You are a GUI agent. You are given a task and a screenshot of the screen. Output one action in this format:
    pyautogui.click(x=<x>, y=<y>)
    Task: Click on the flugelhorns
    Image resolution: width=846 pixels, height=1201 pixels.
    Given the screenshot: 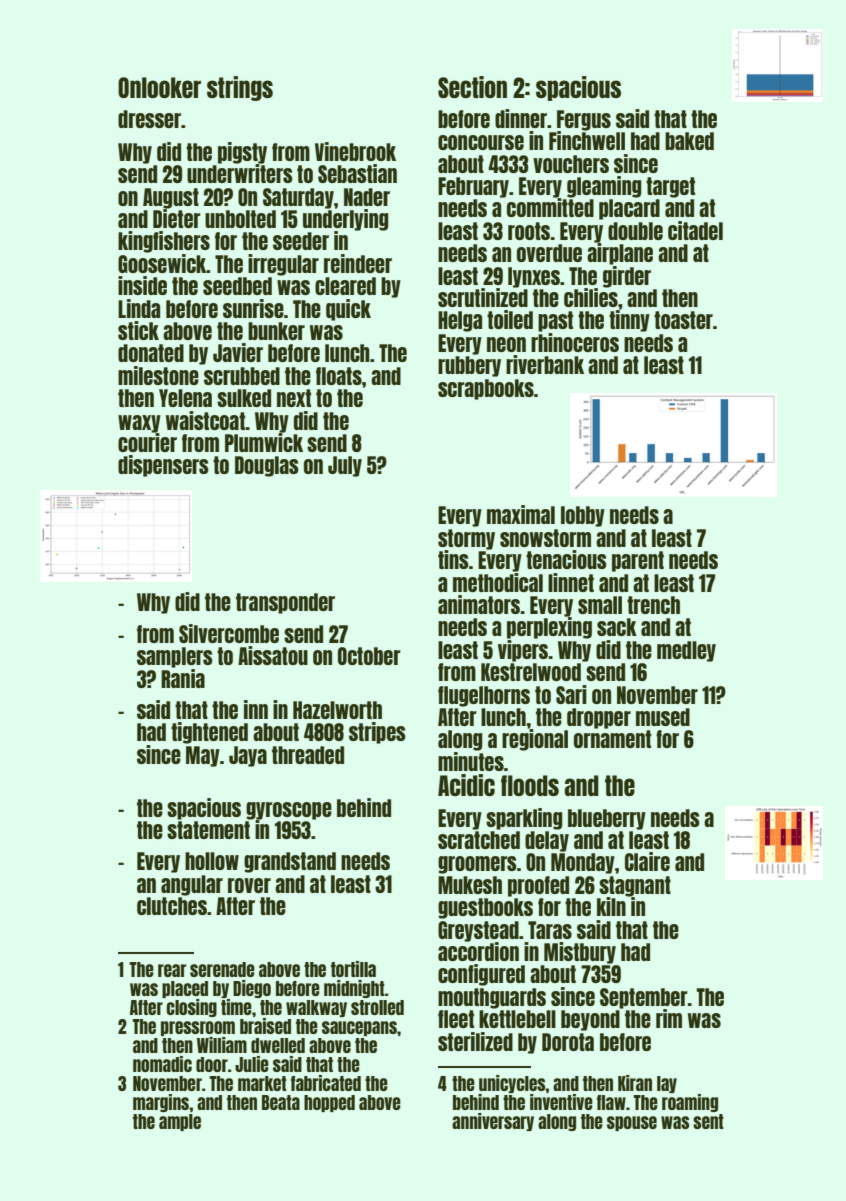 What is the action you would take?
    pyautogui.click(x=484, y=696)
